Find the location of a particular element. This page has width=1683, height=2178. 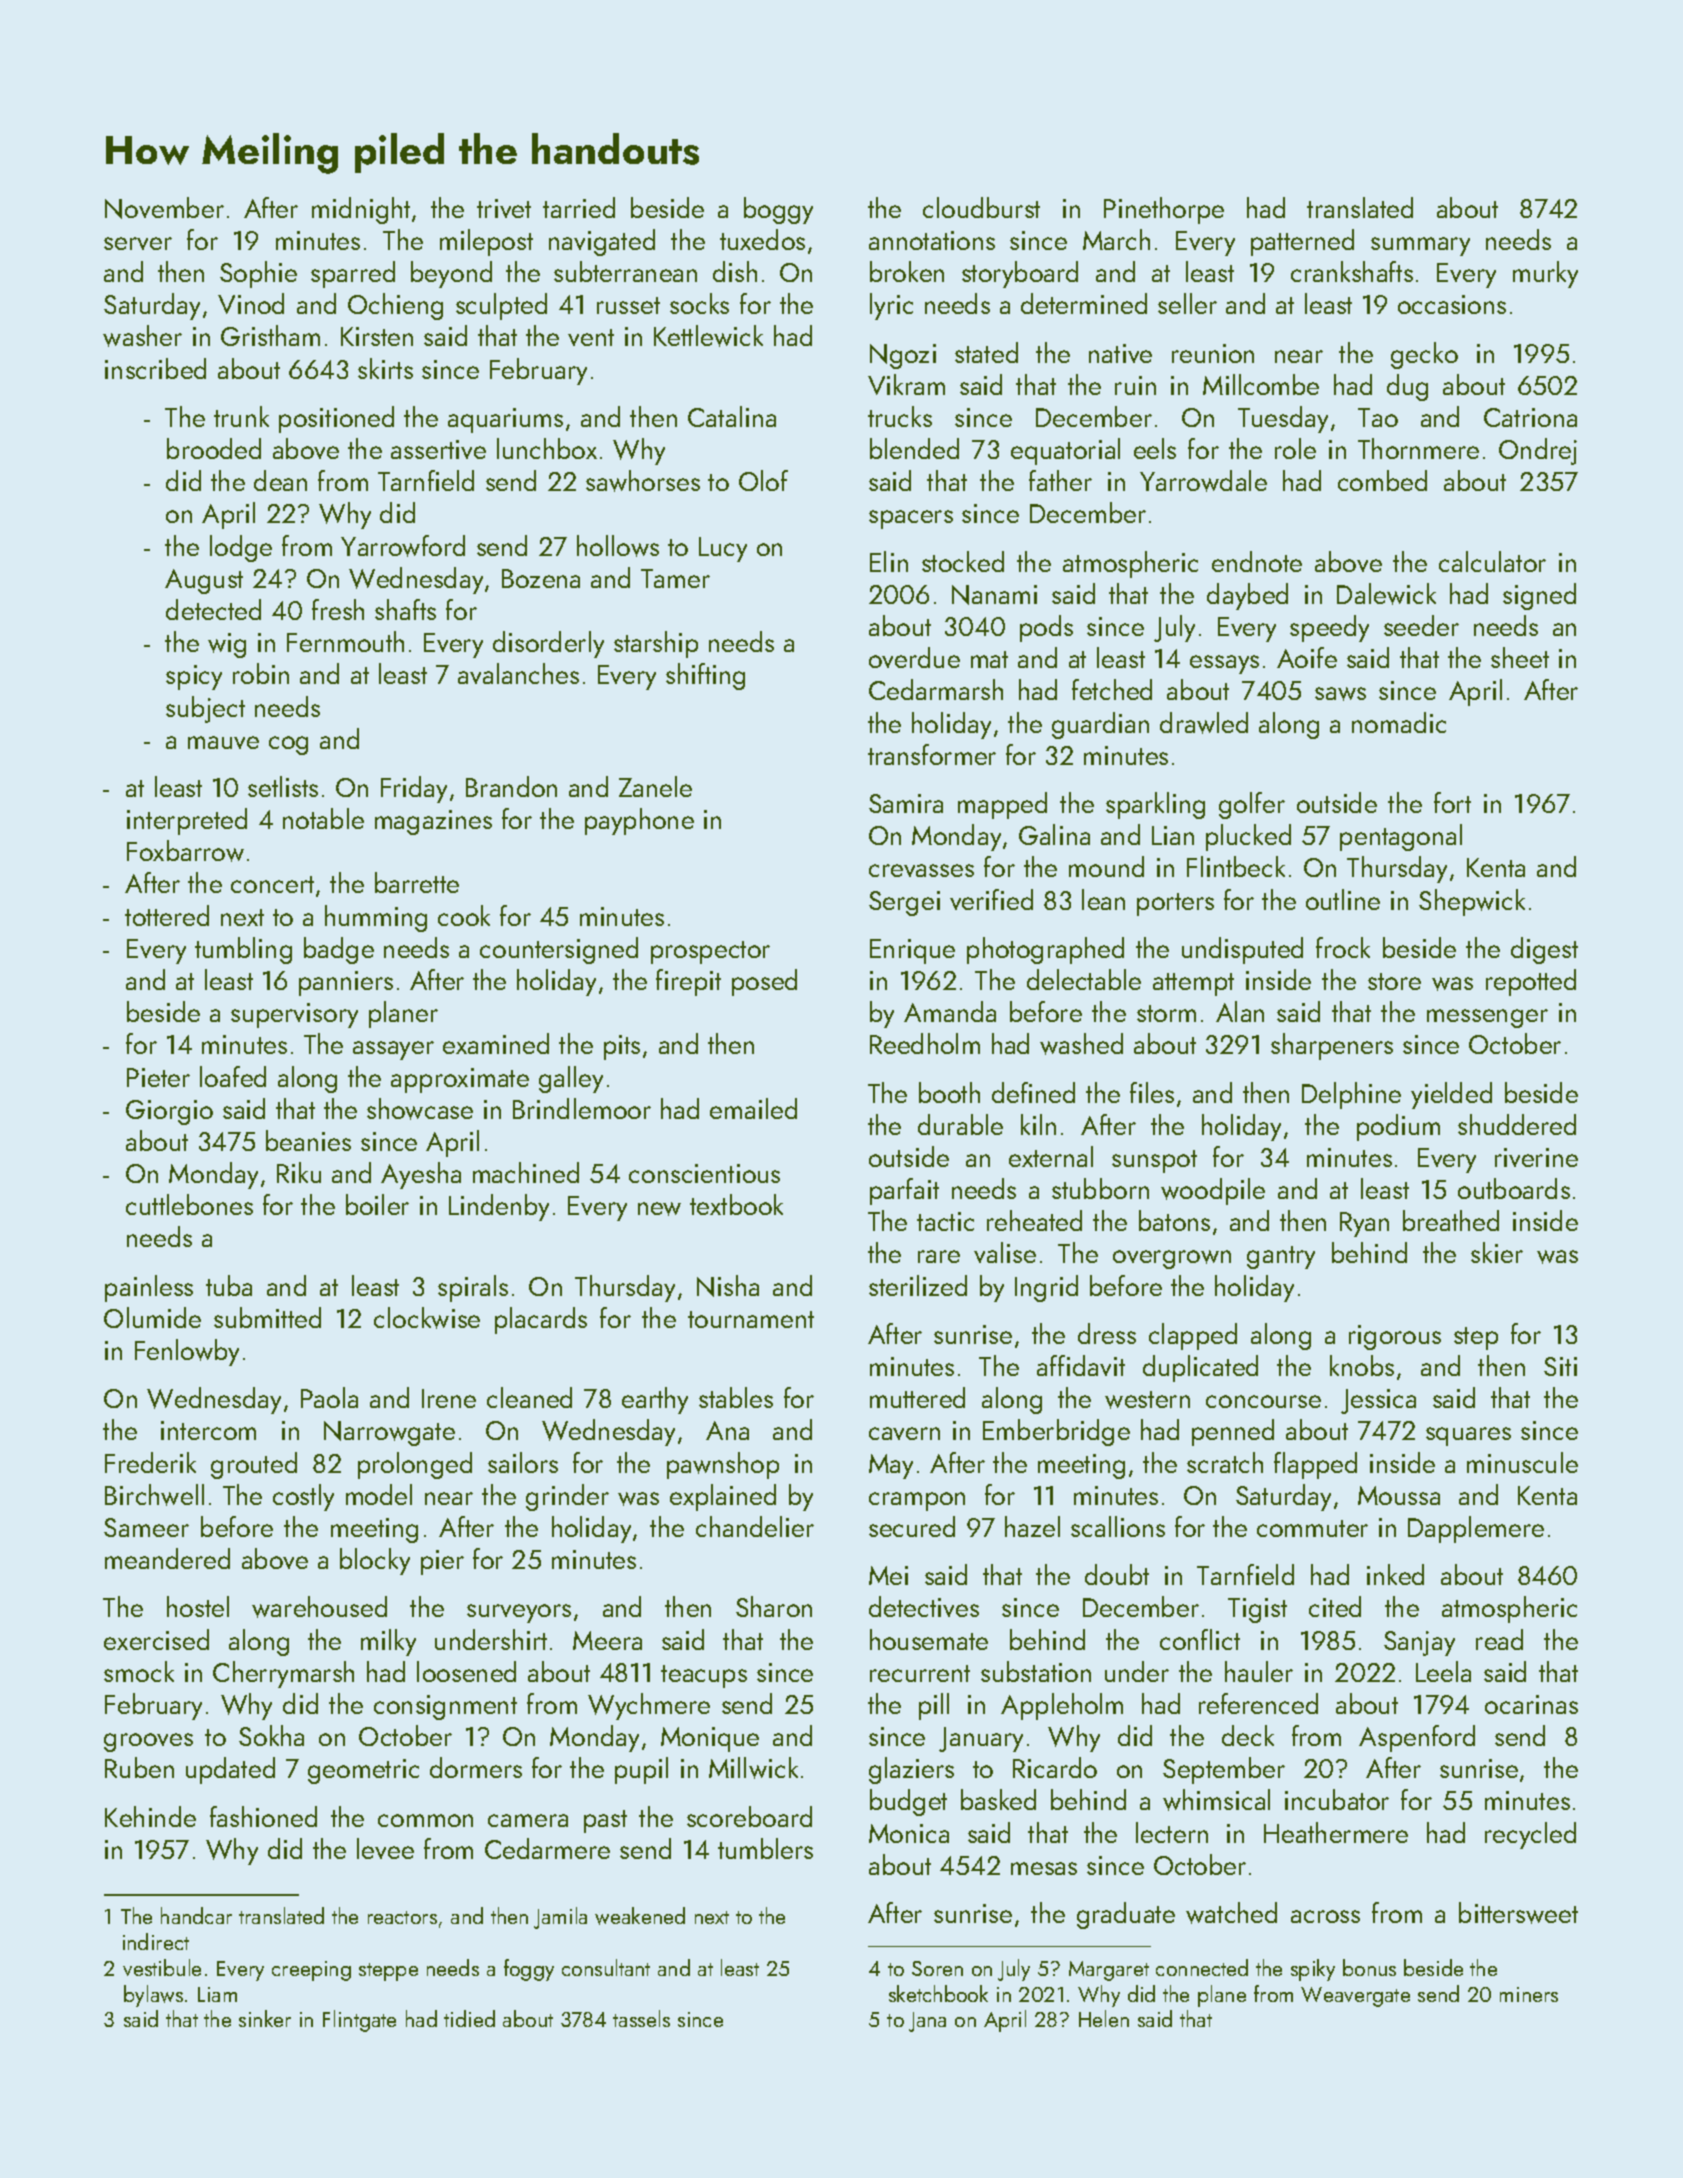

minuscule is located at coordinates (1522, 1462).
